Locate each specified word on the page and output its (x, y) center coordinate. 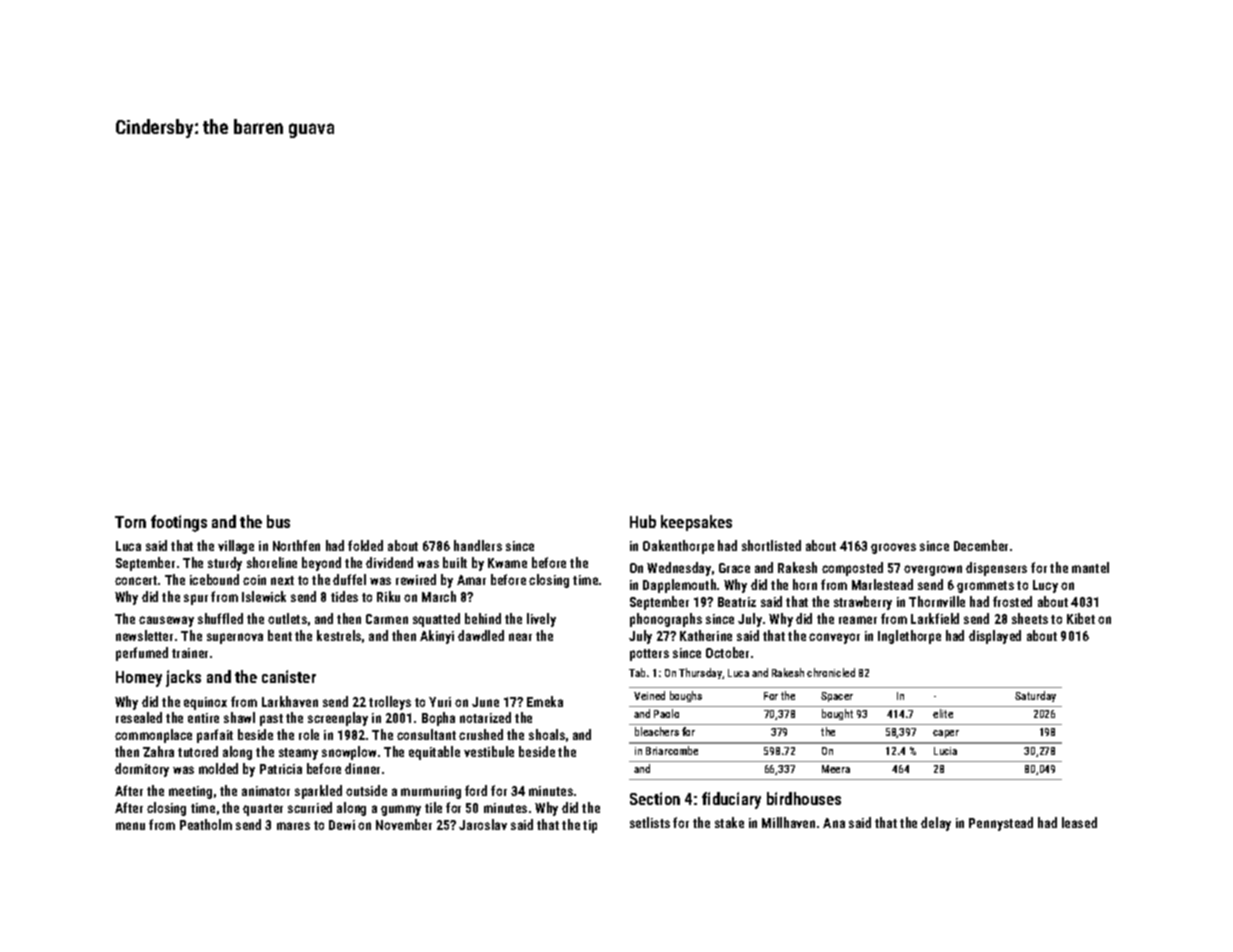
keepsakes (696, 523)
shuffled (220, 618)
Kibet (1081, 618)
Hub (643, 521)
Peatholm (206, 824)
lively (541, 620)
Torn (130, 522)
